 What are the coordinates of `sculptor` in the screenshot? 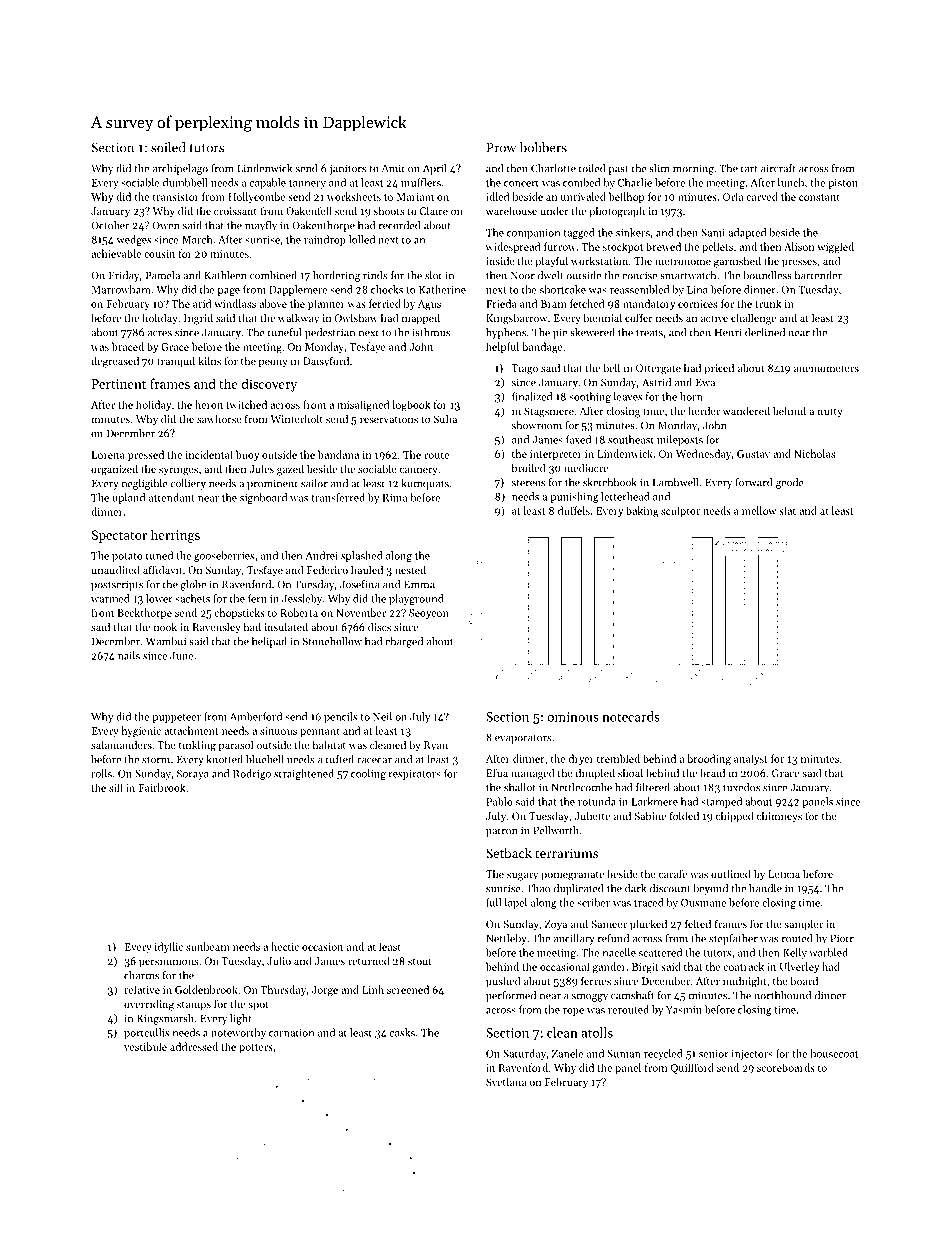 It's located at (680, 511).
